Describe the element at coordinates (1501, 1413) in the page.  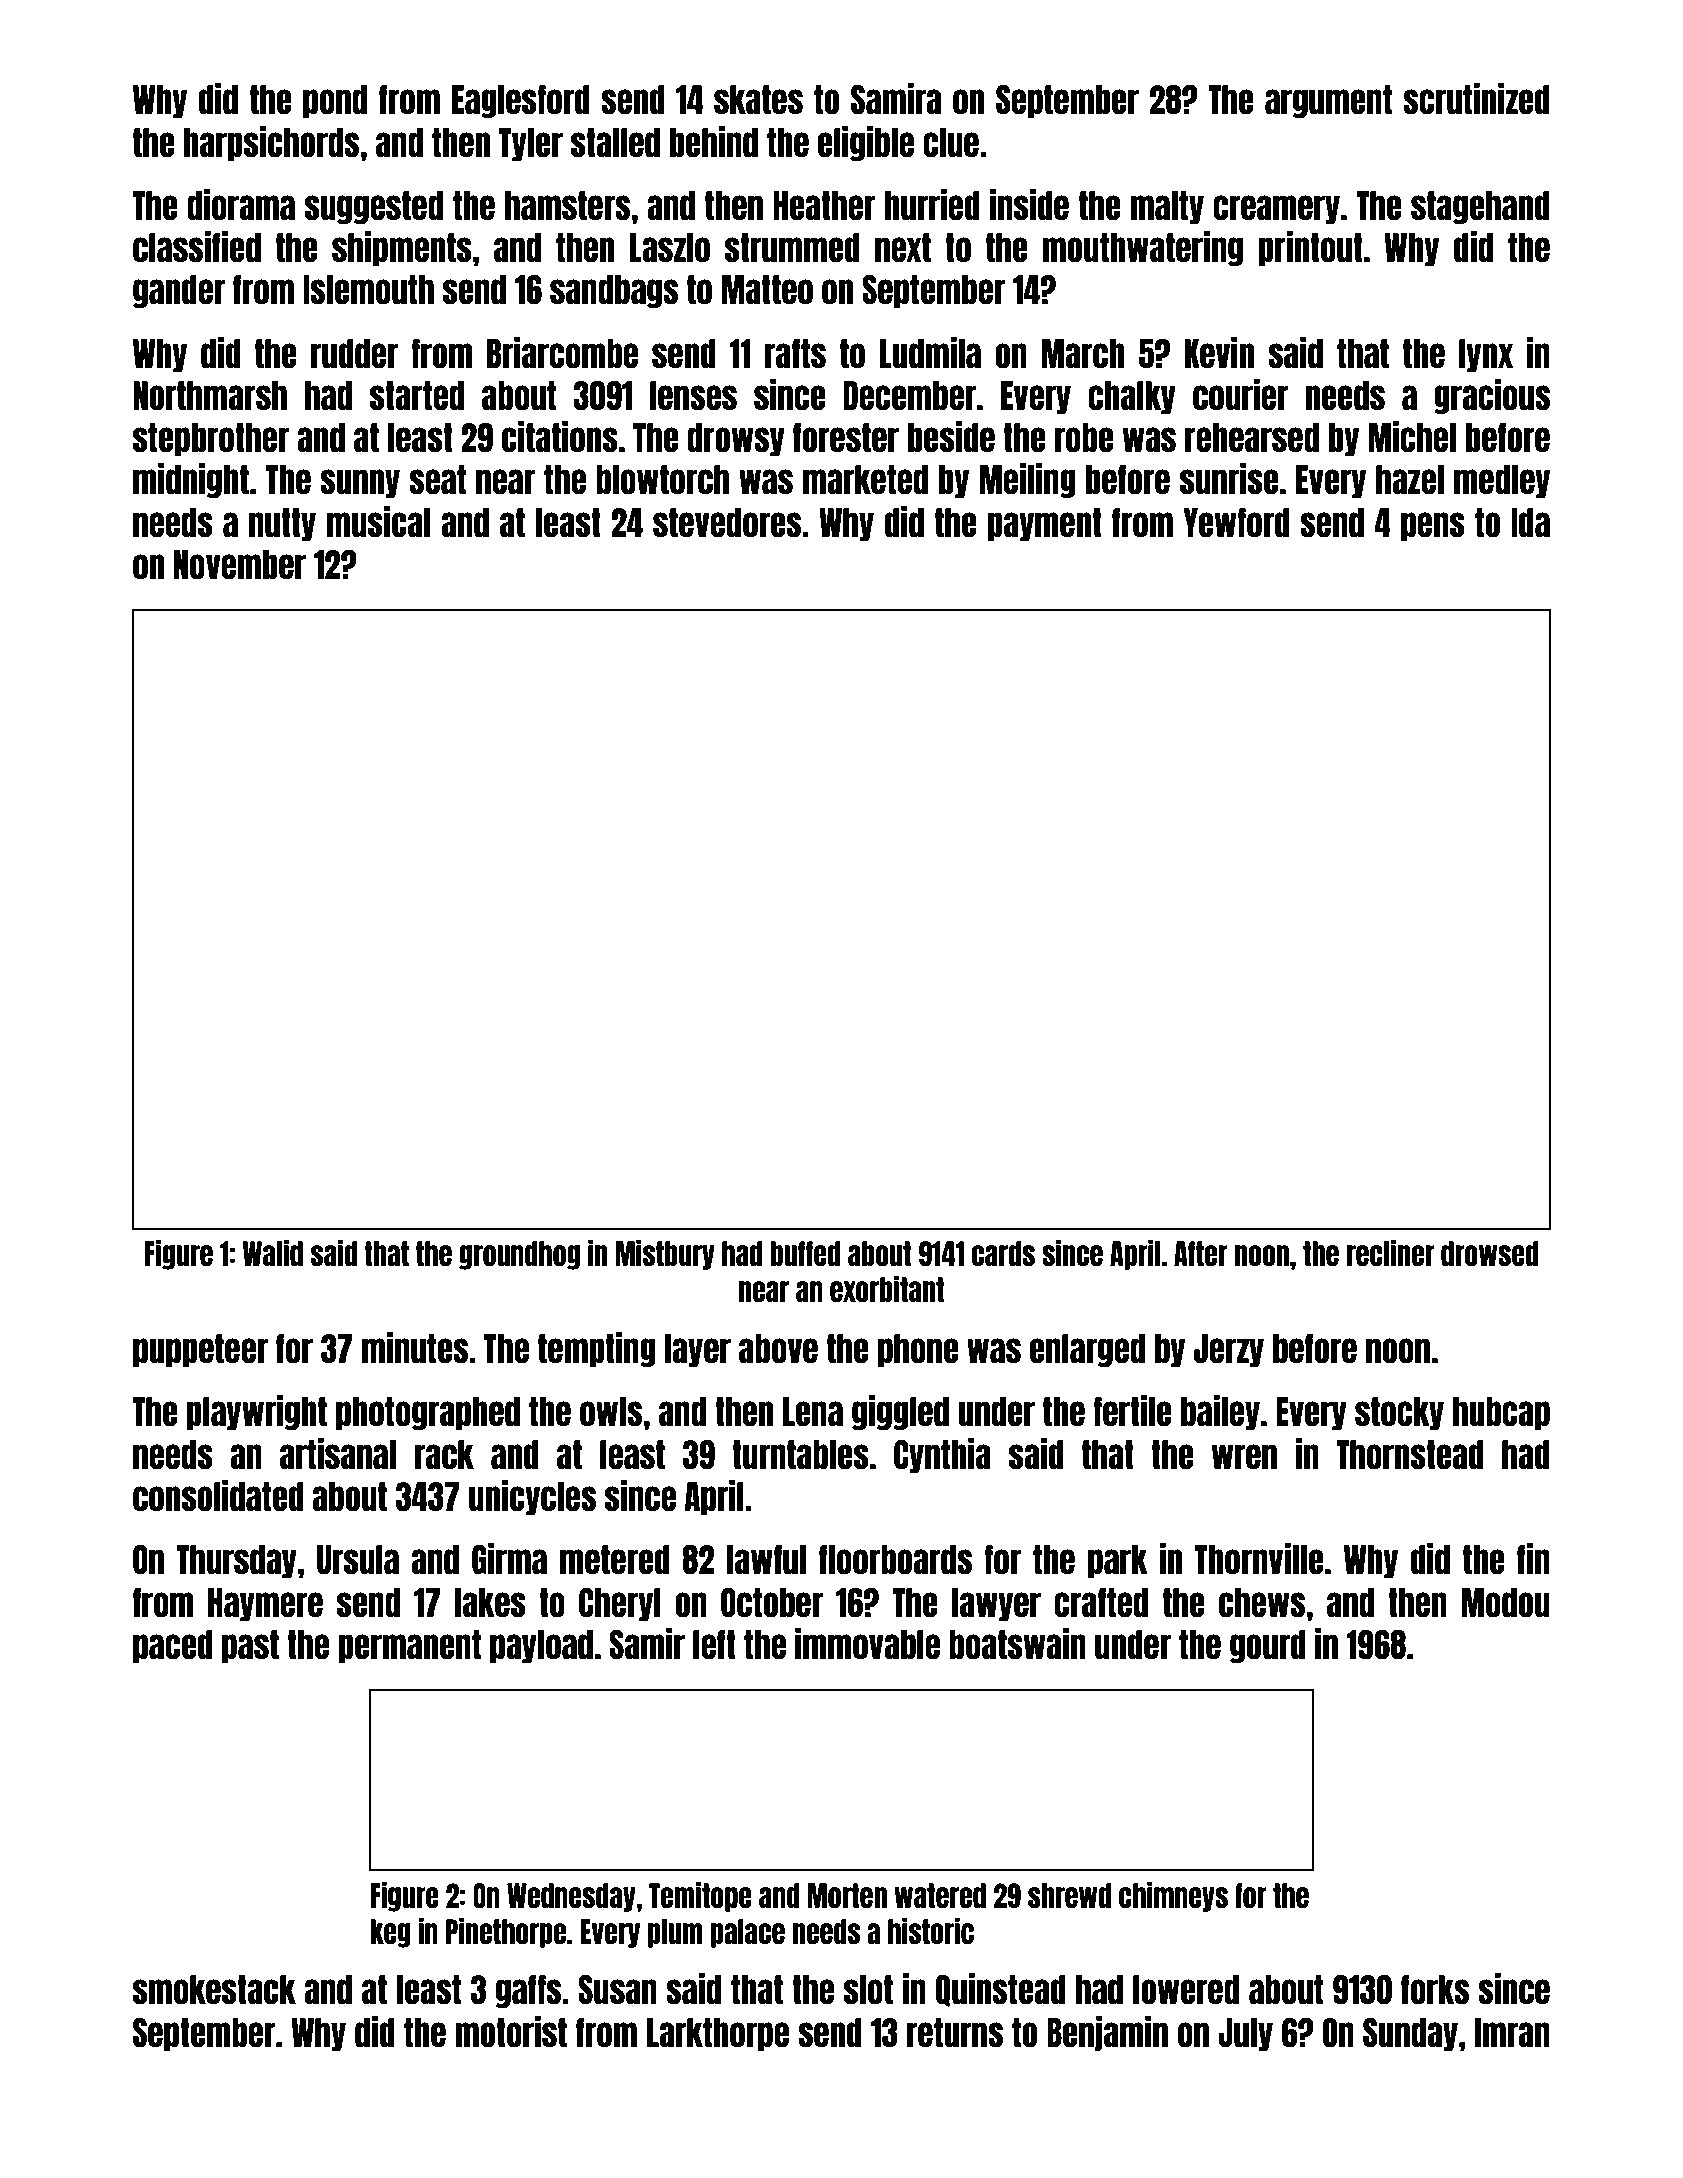
I see `hubcap` at that location.
